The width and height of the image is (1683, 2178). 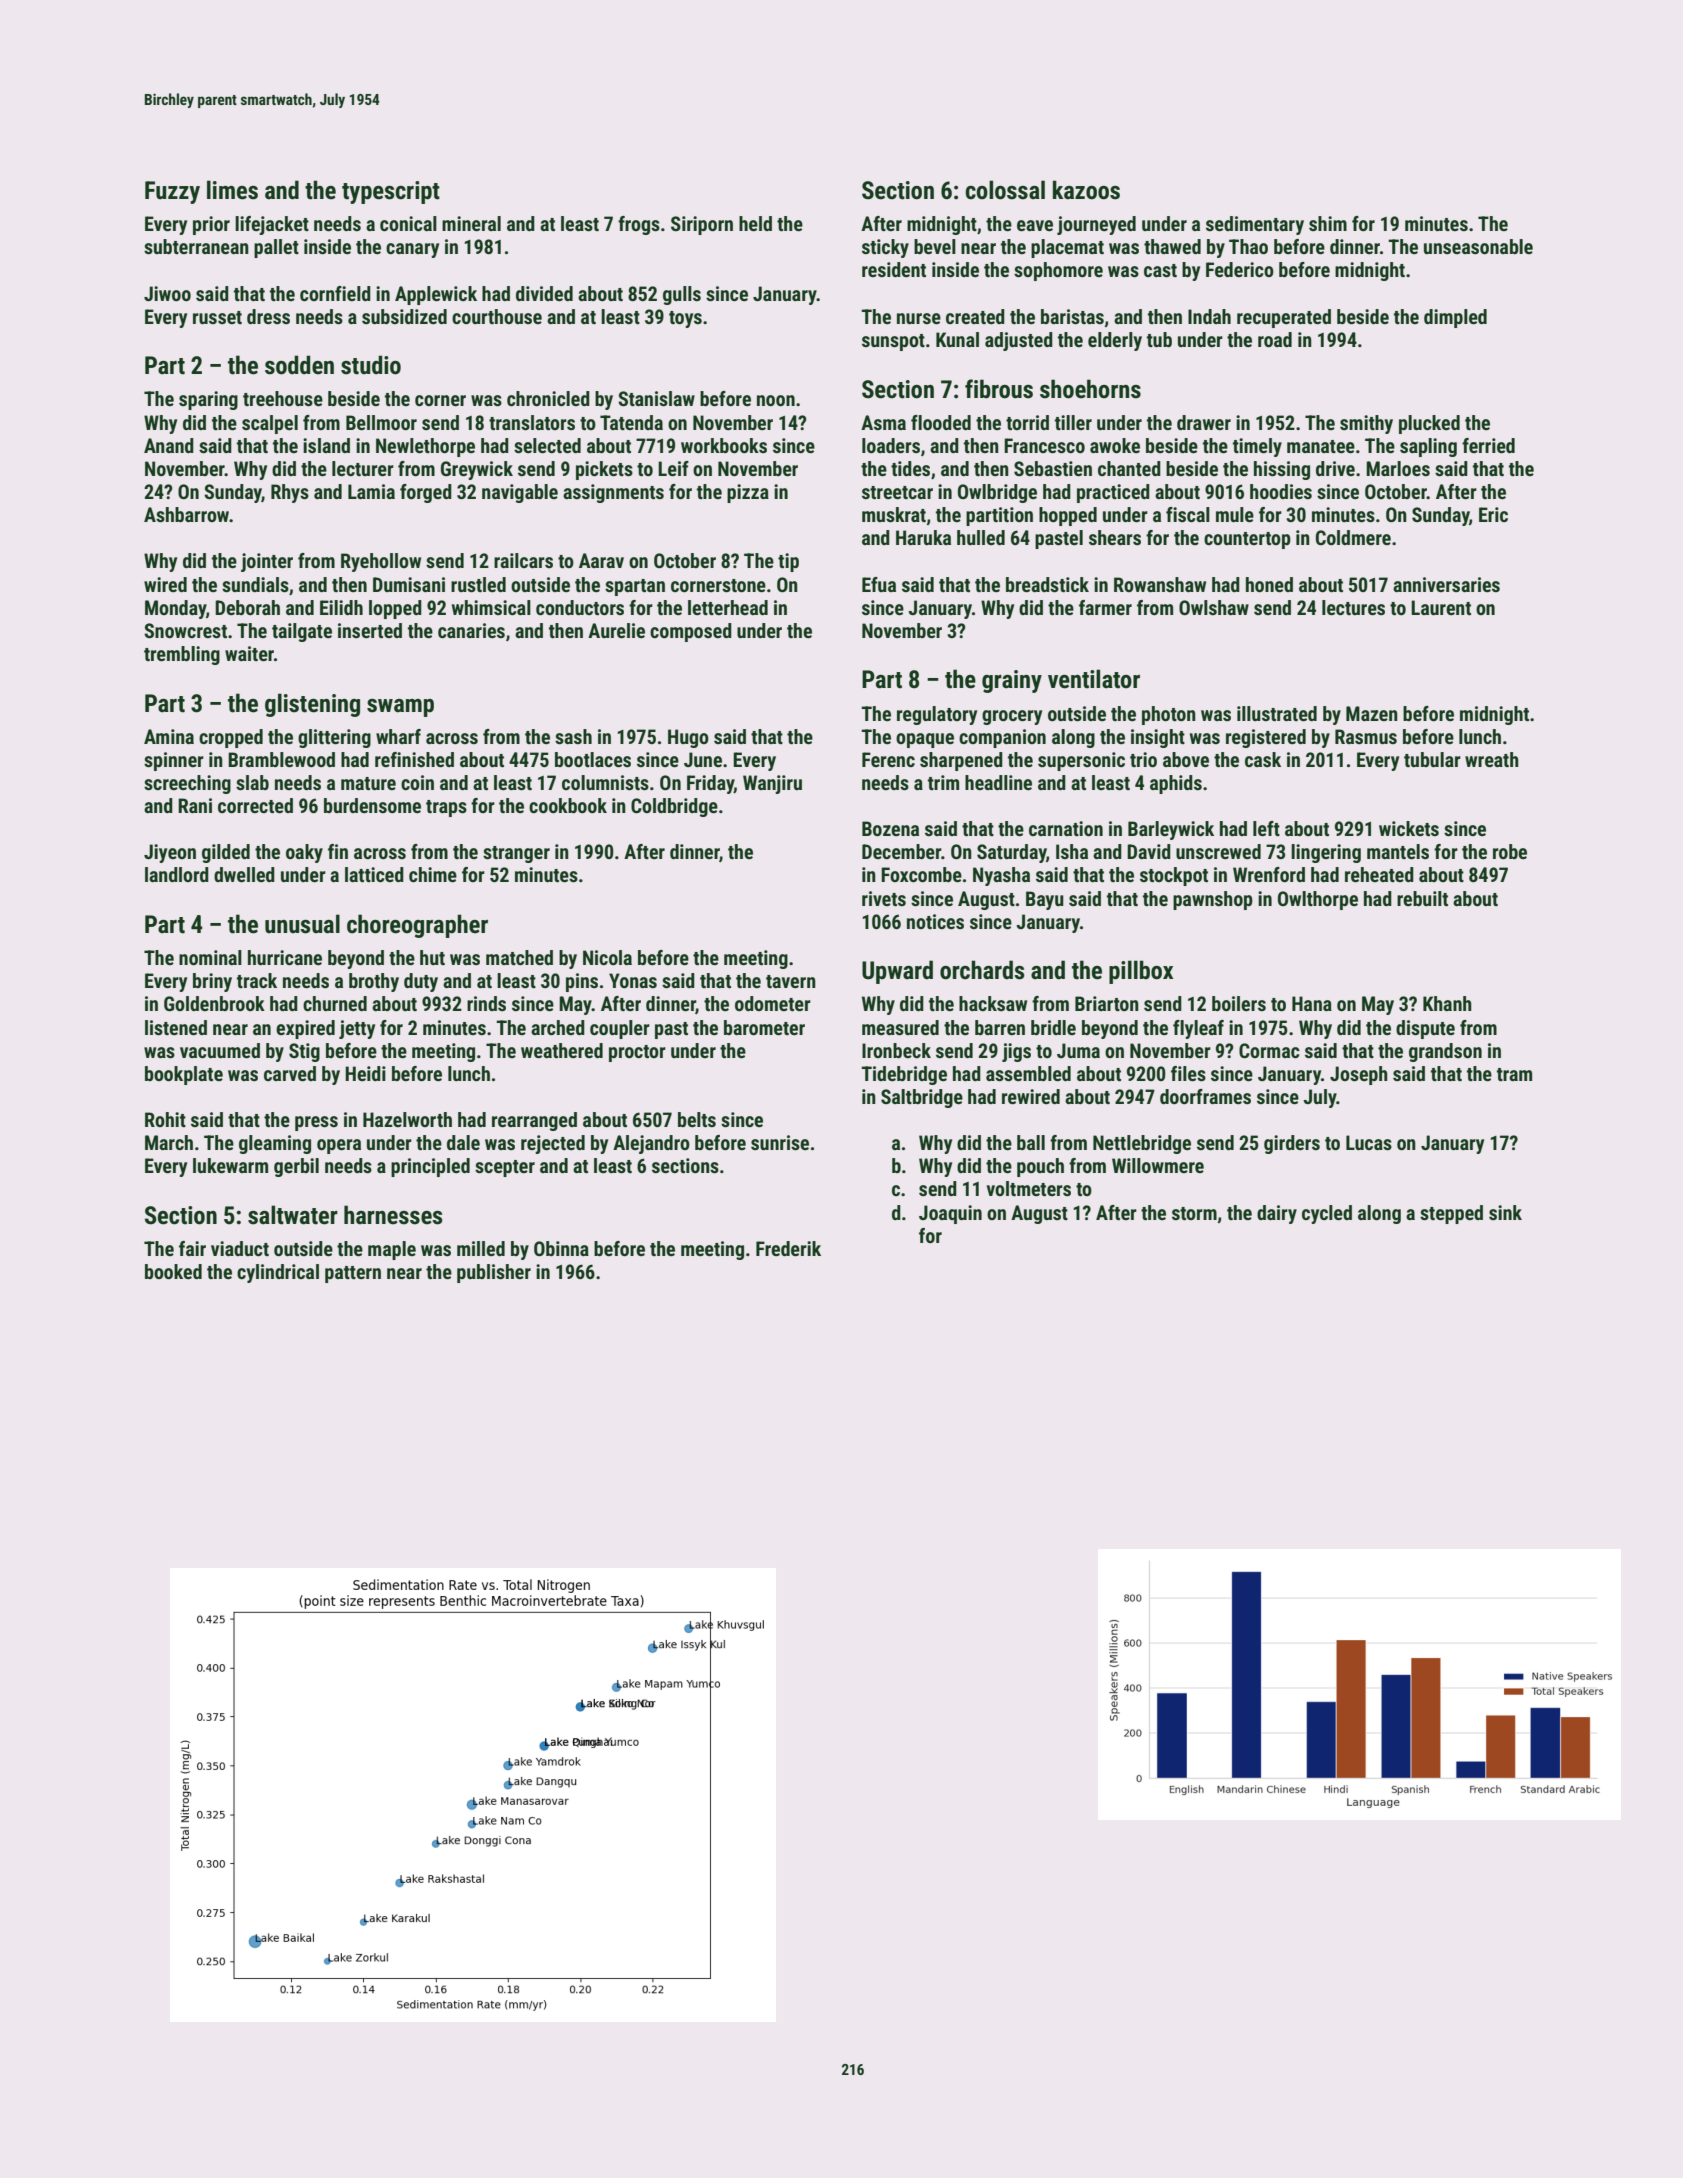 I want to click on robe, so click(x=1510, y=851).
